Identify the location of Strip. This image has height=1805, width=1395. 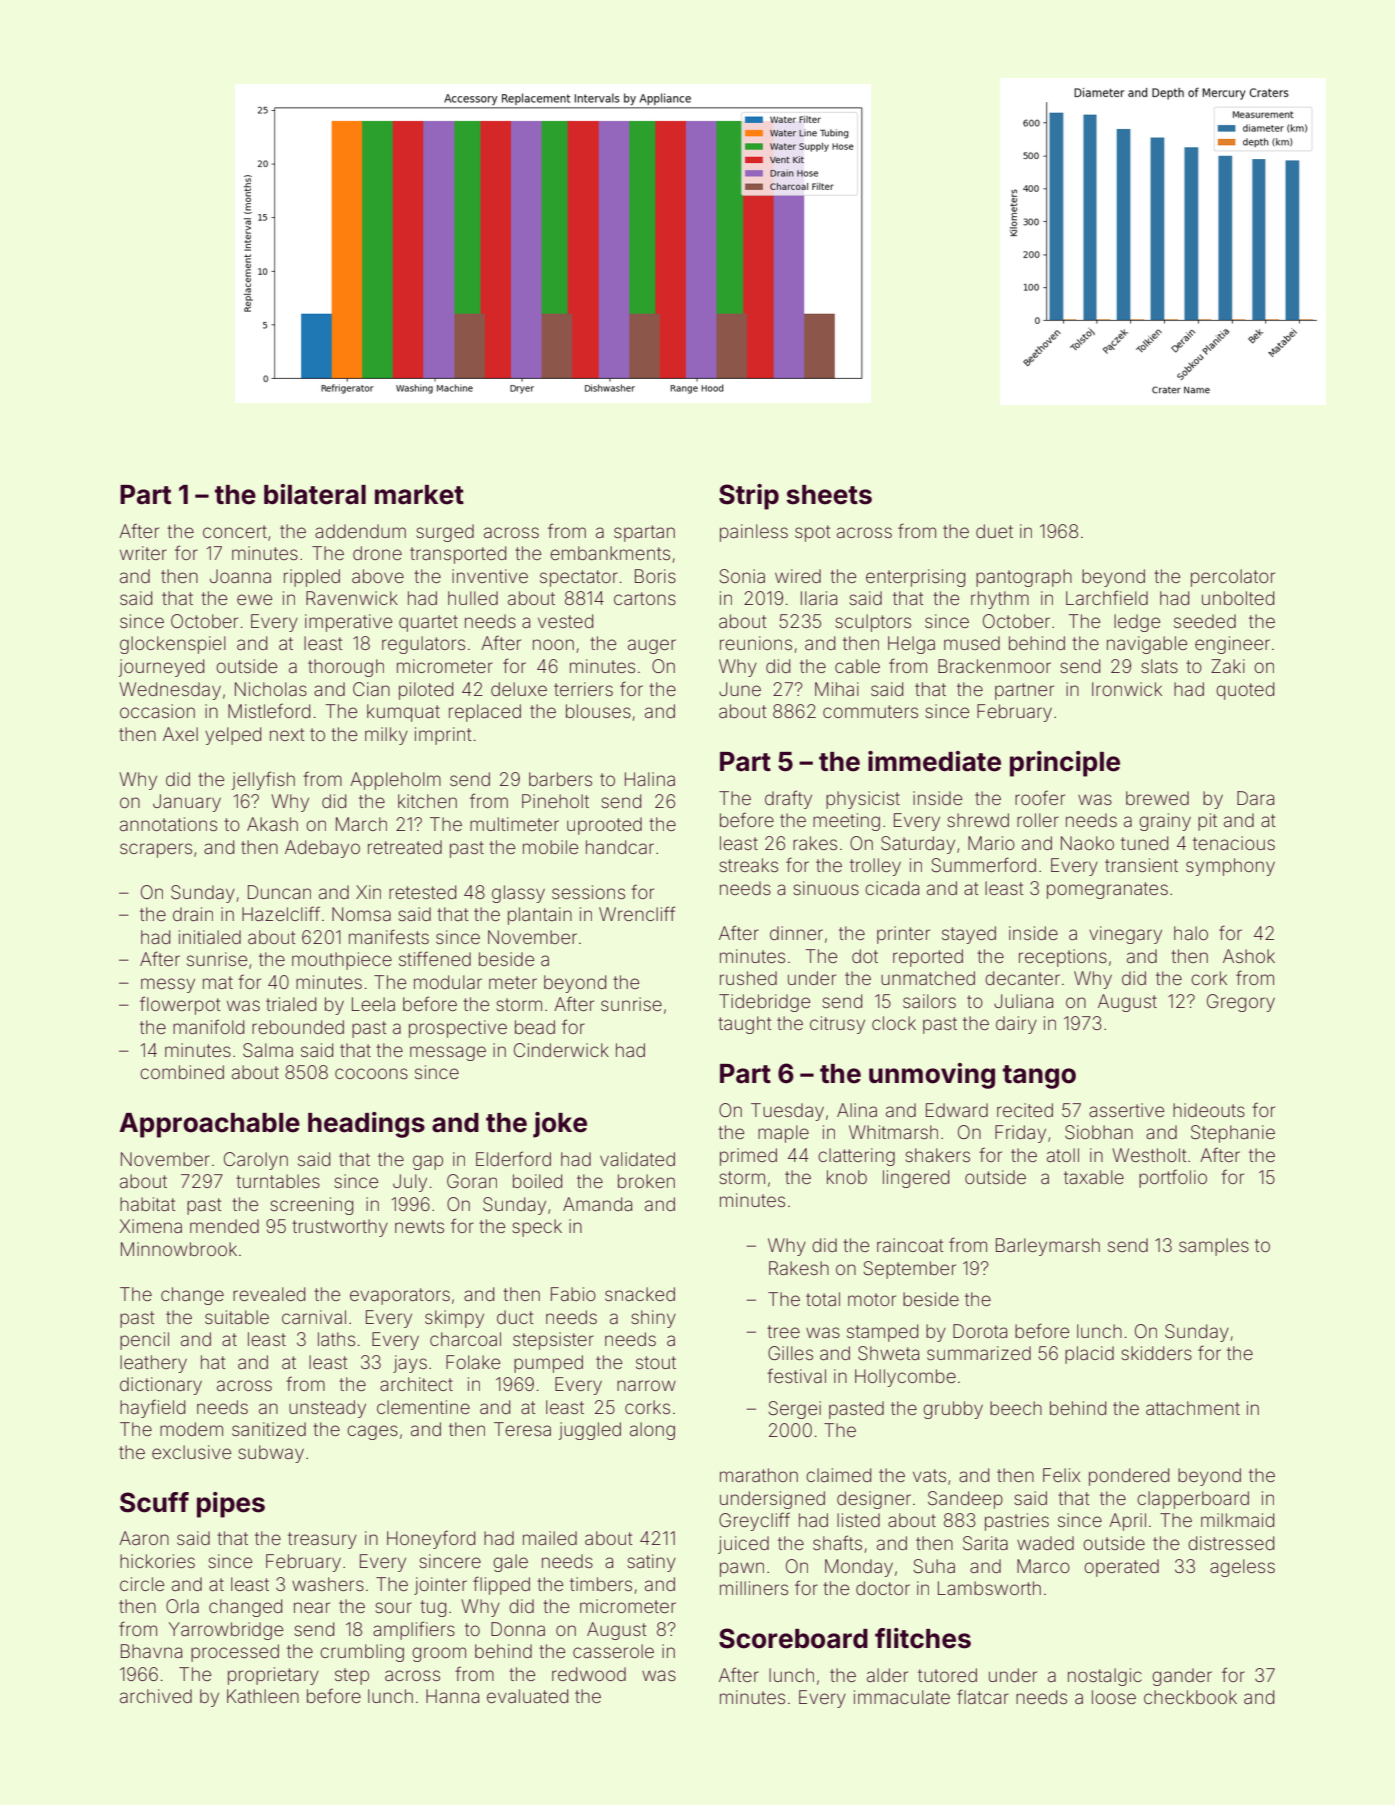
(749, 497).
